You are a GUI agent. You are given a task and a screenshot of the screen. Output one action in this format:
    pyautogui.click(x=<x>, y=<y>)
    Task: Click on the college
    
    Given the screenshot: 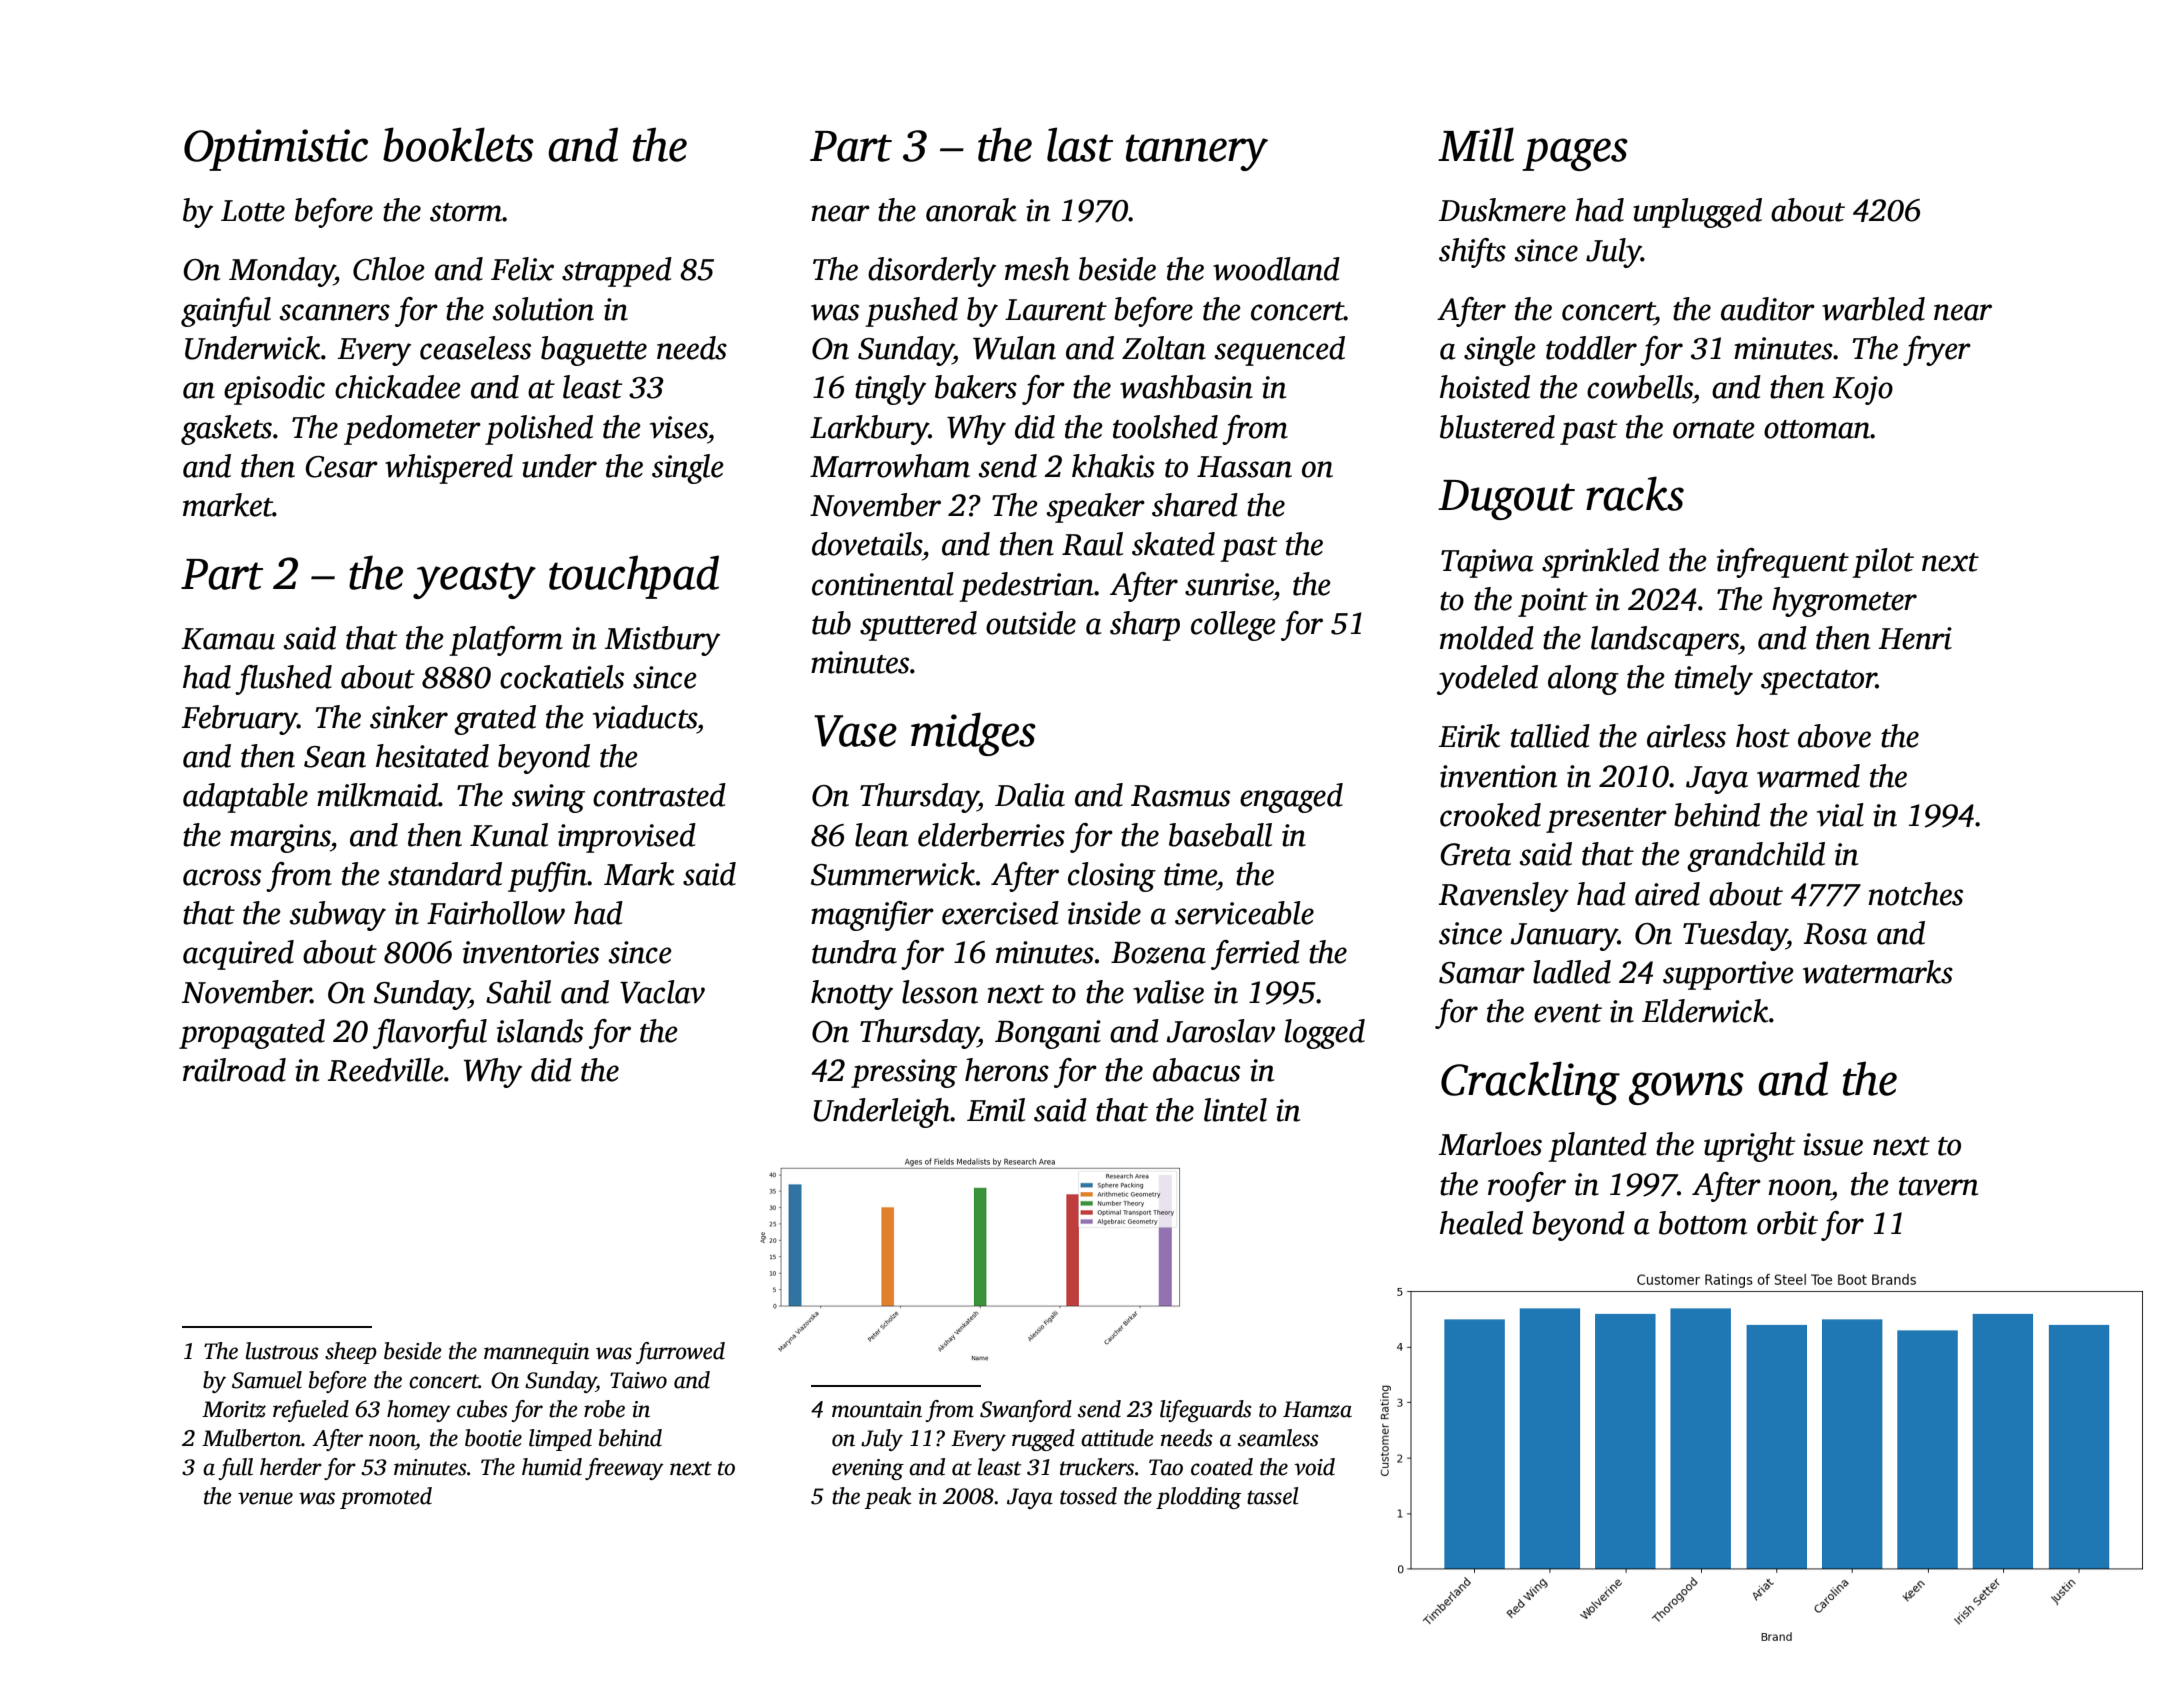 What is the action you would take?
    pyautogui.click(x=1233, y=626)
